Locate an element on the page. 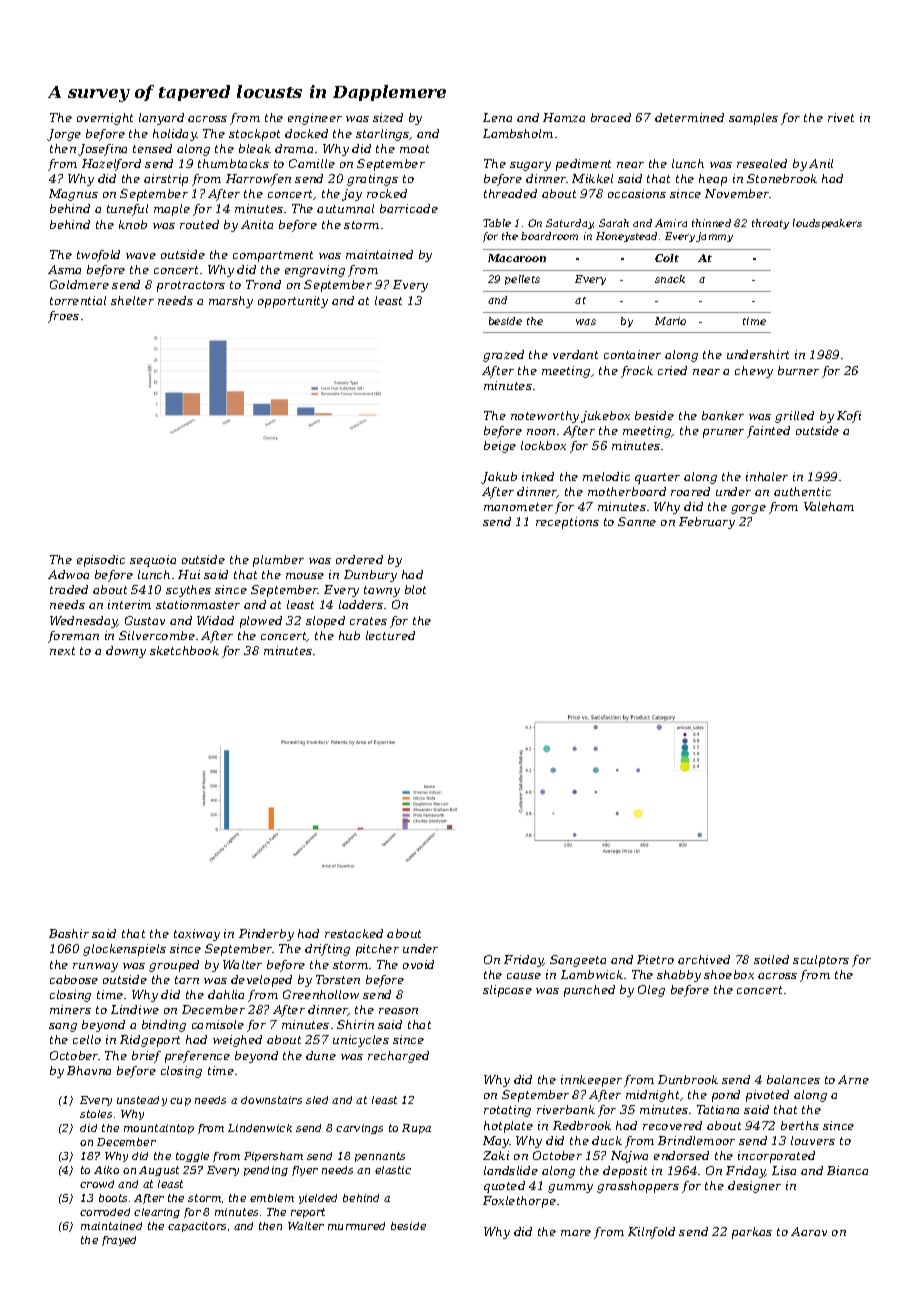 The width and height of the page is (924, 1308). emblem is located at coordinates (272, 1198).
